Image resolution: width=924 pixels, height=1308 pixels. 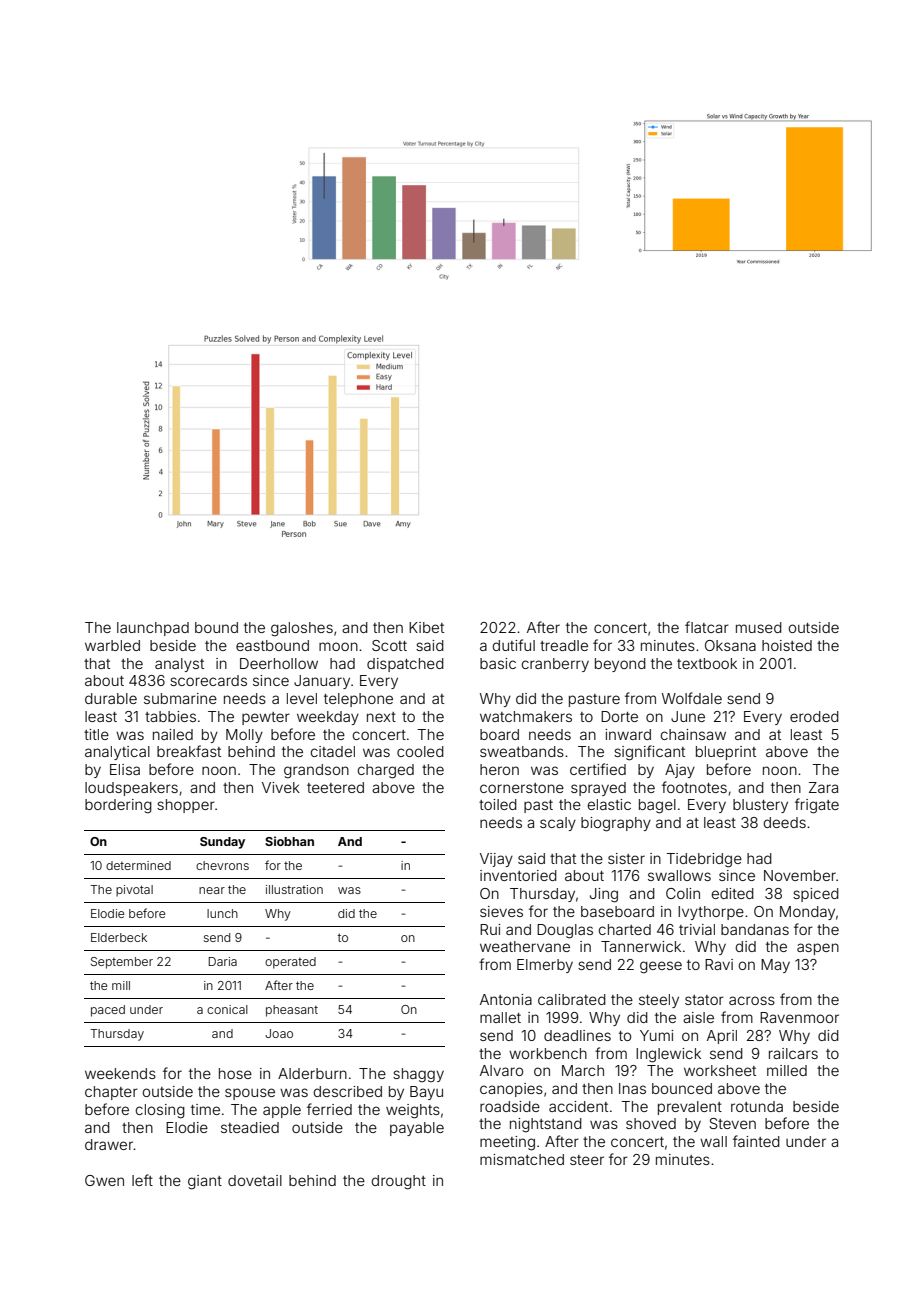 What do you see at coordinates (180, 698) in the page?
I see `submarine` at bounding box center [180, 698].
